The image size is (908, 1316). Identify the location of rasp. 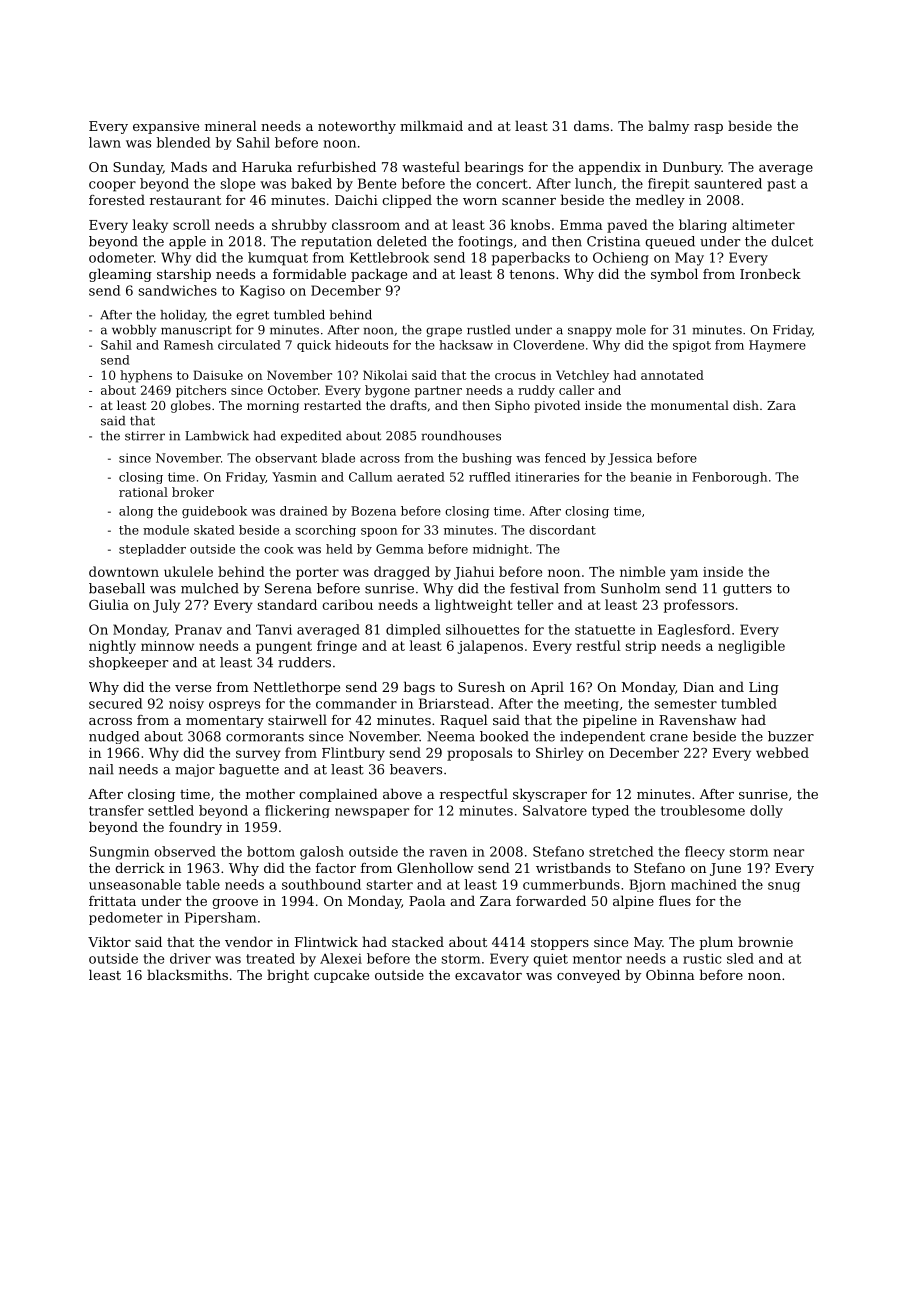
(708, 129).
